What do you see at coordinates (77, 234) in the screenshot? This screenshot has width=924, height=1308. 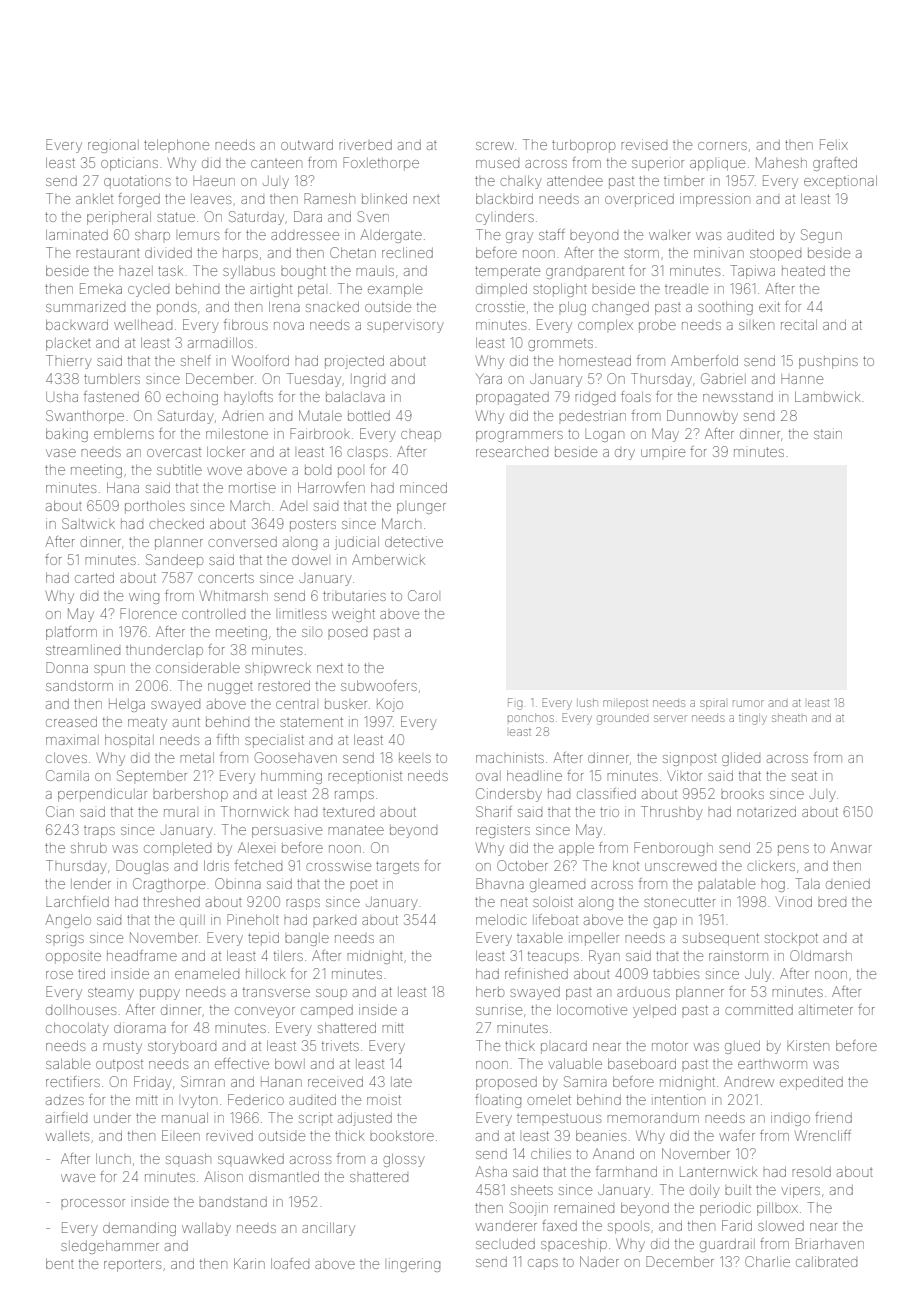 I see `laminated` at bounding box center [77, 234].
